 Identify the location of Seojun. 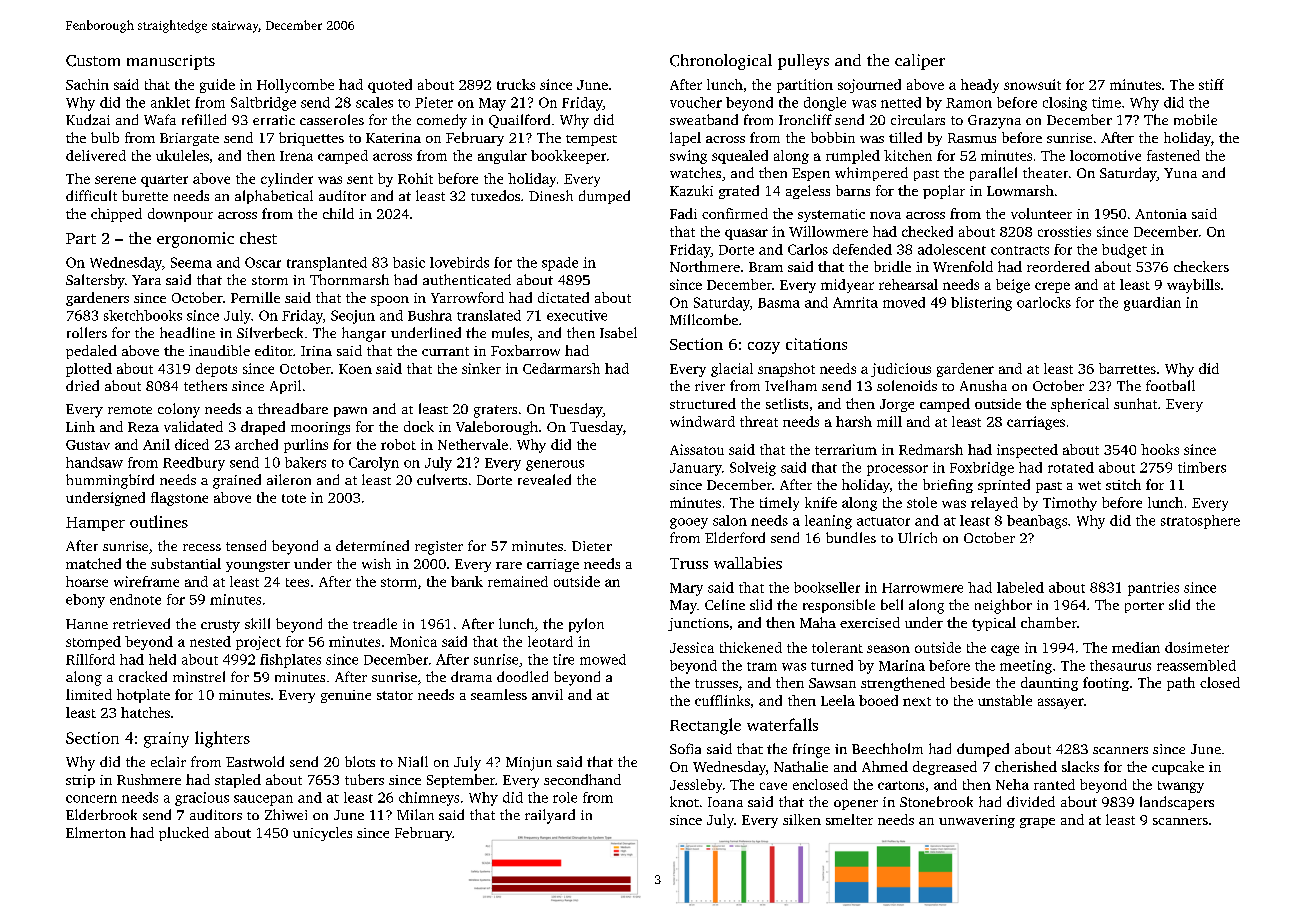
(353, 317).
